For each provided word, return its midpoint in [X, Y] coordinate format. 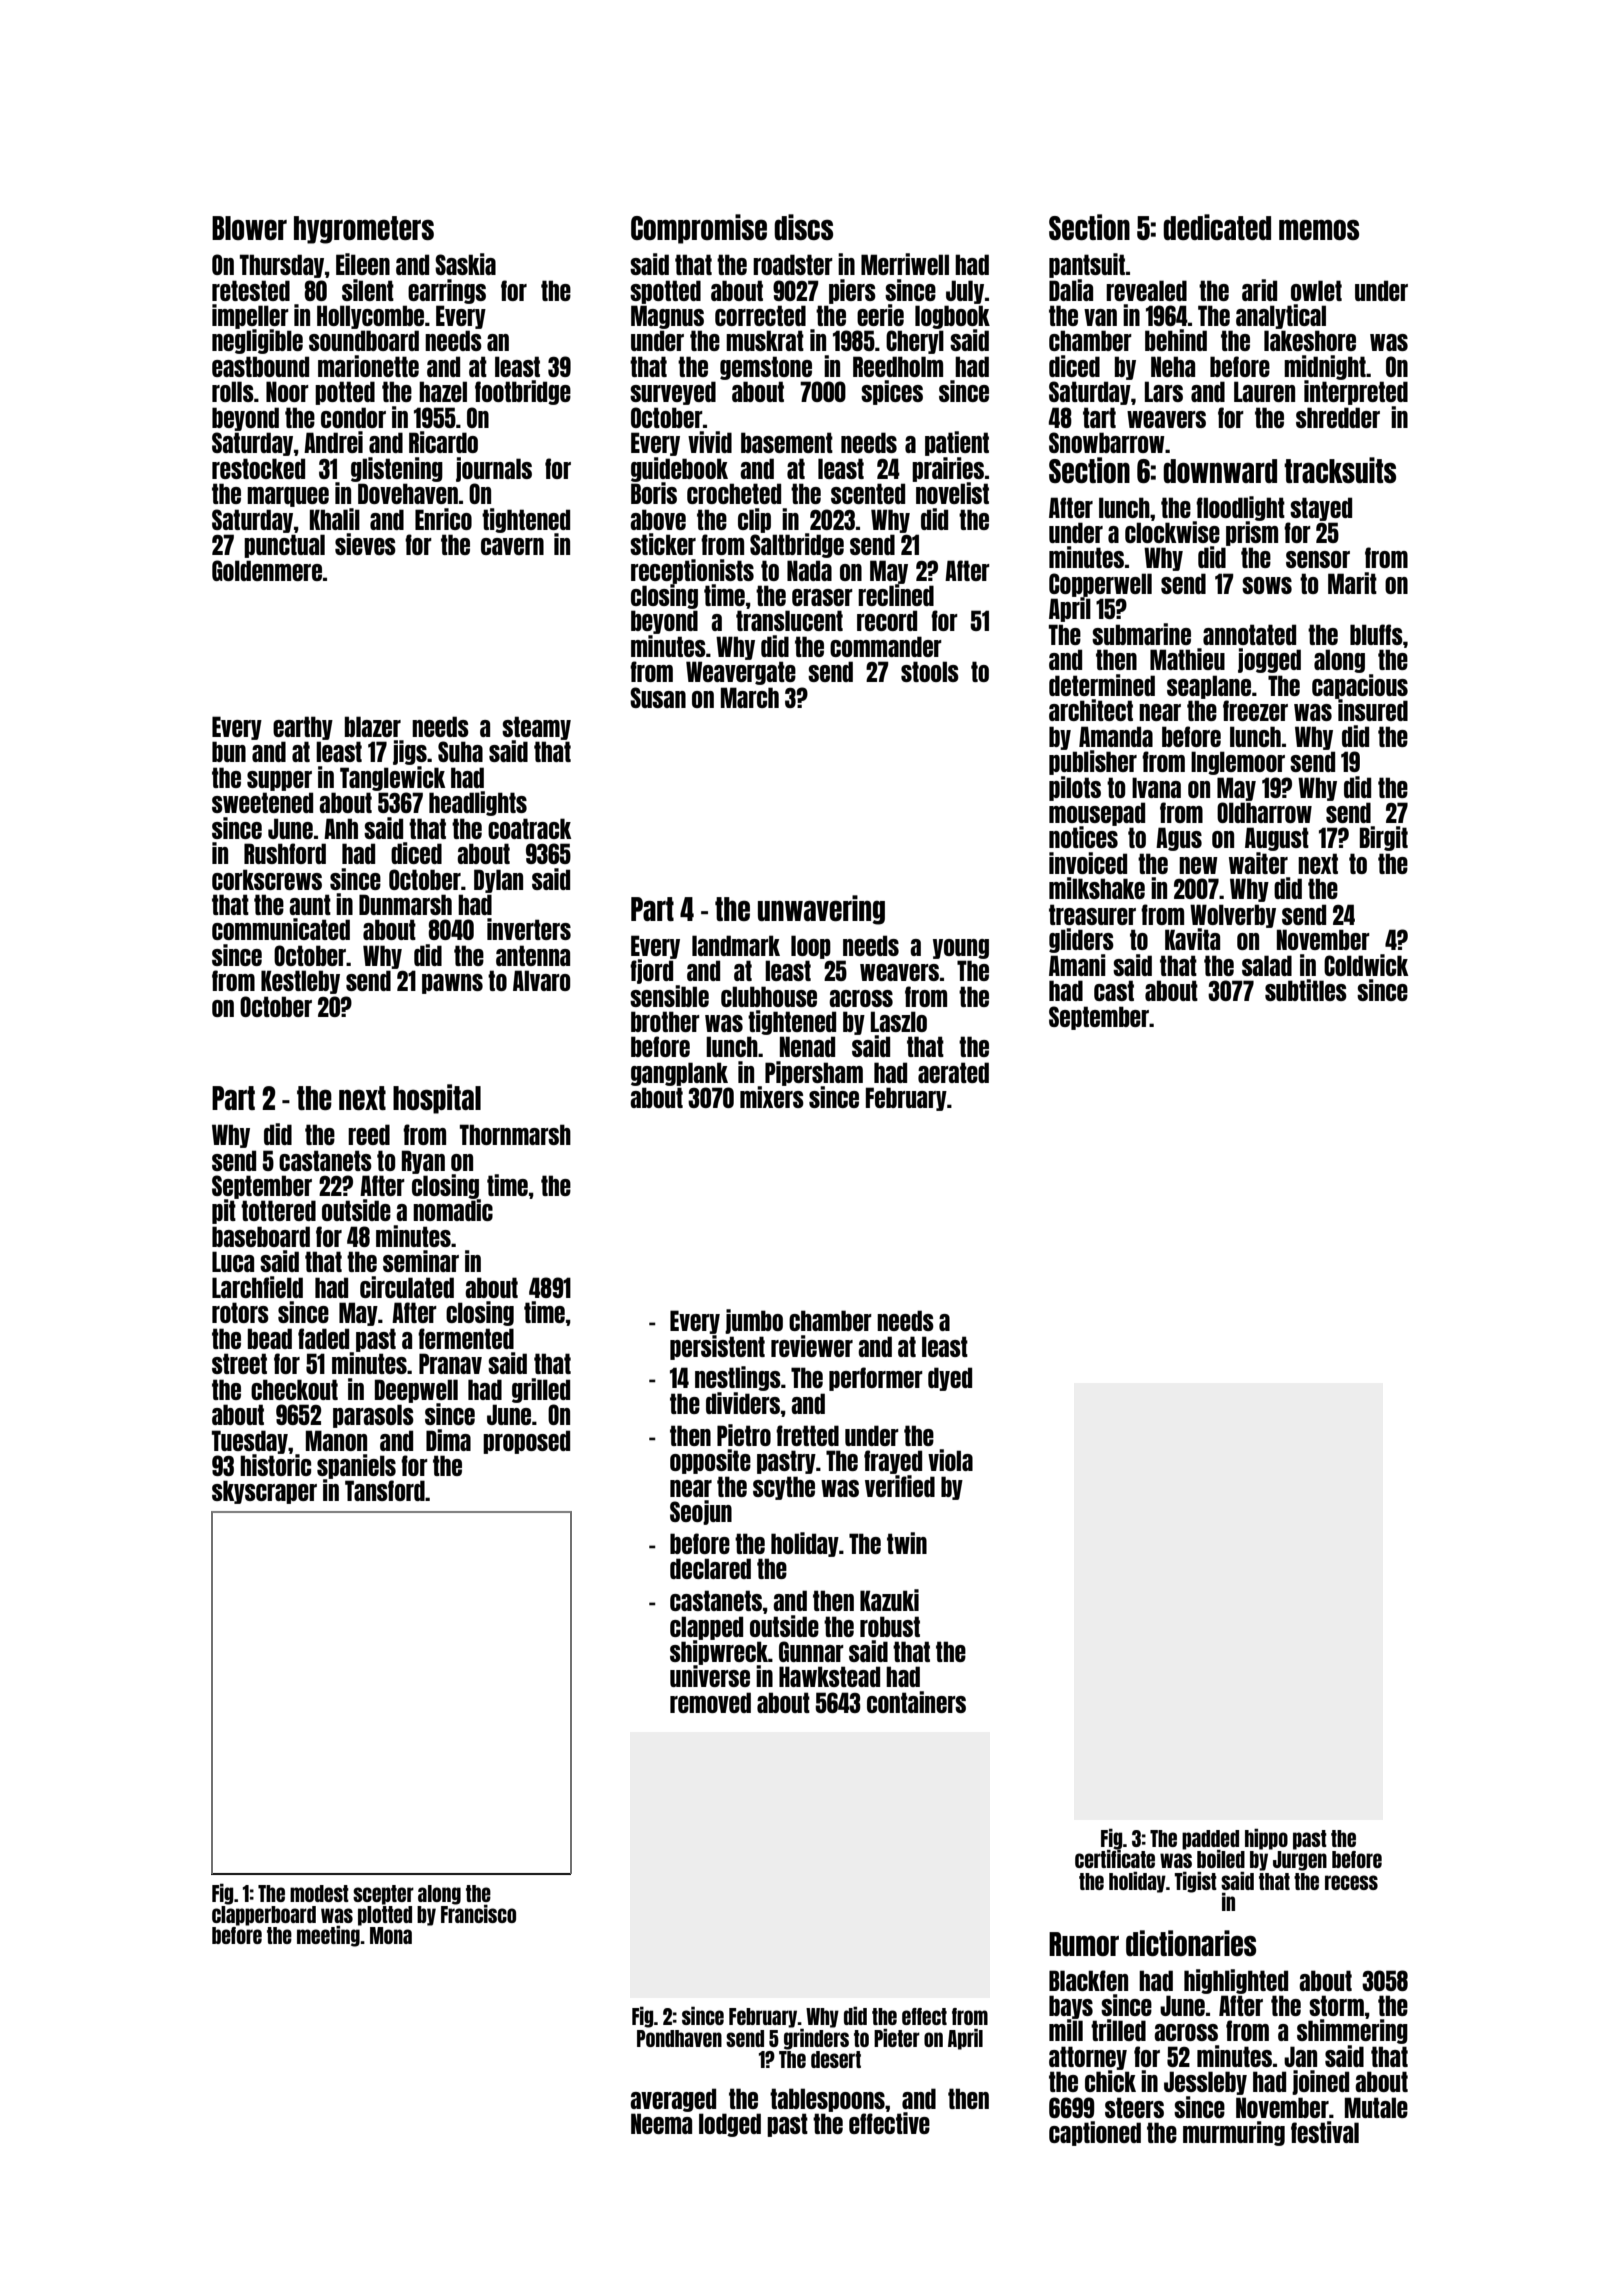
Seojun [701, 1512]
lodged [730, 2125]
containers [916, 1702]
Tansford [385, 1490]
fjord [651, 971]
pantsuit [1087, 265]
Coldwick [1366, 965]
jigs [410, 752]
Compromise [699, 229]
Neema [661, 2123]
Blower [249, 228]
